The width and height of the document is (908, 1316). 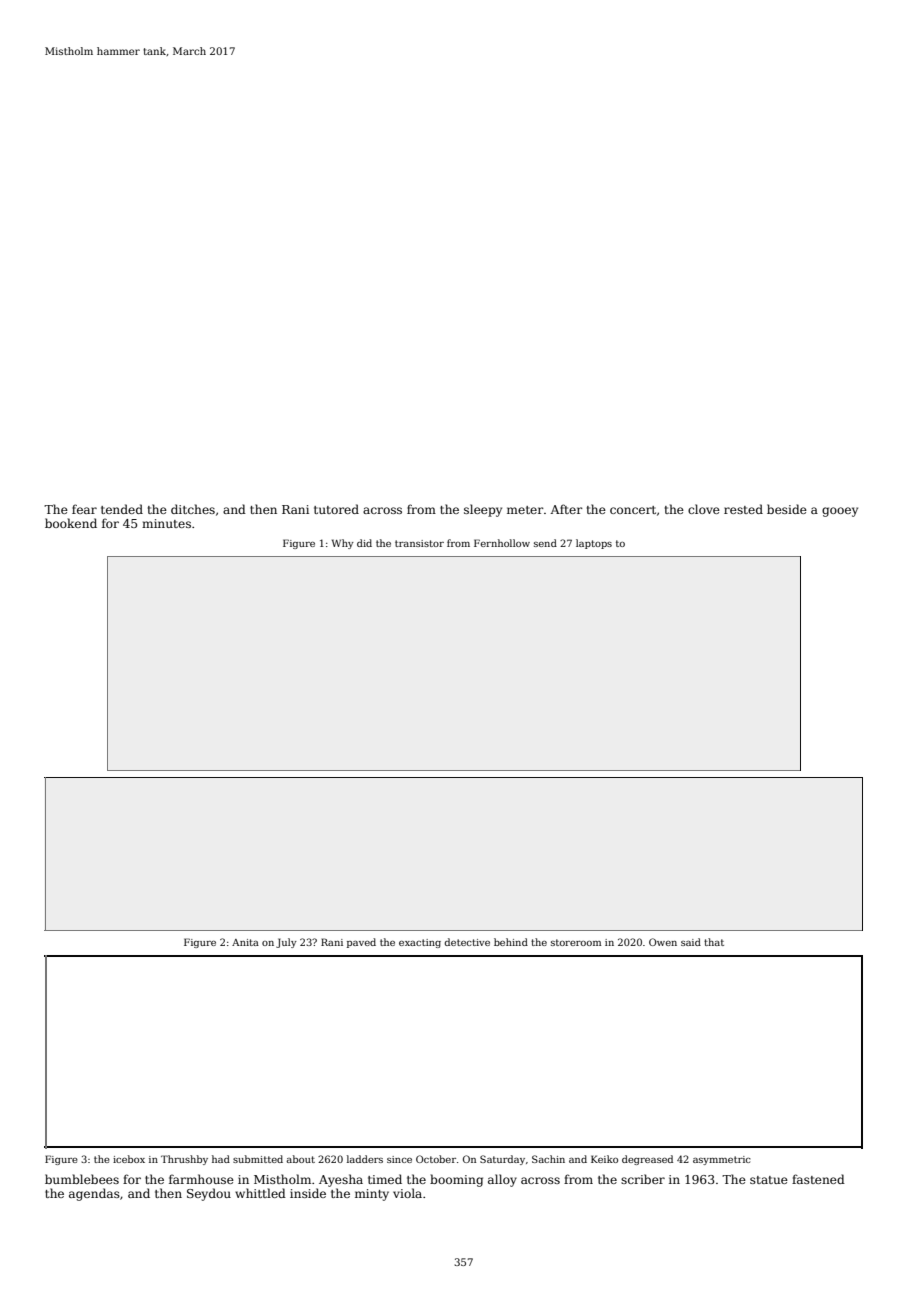 I want to click on tutored, so click(x=336, y=509).
